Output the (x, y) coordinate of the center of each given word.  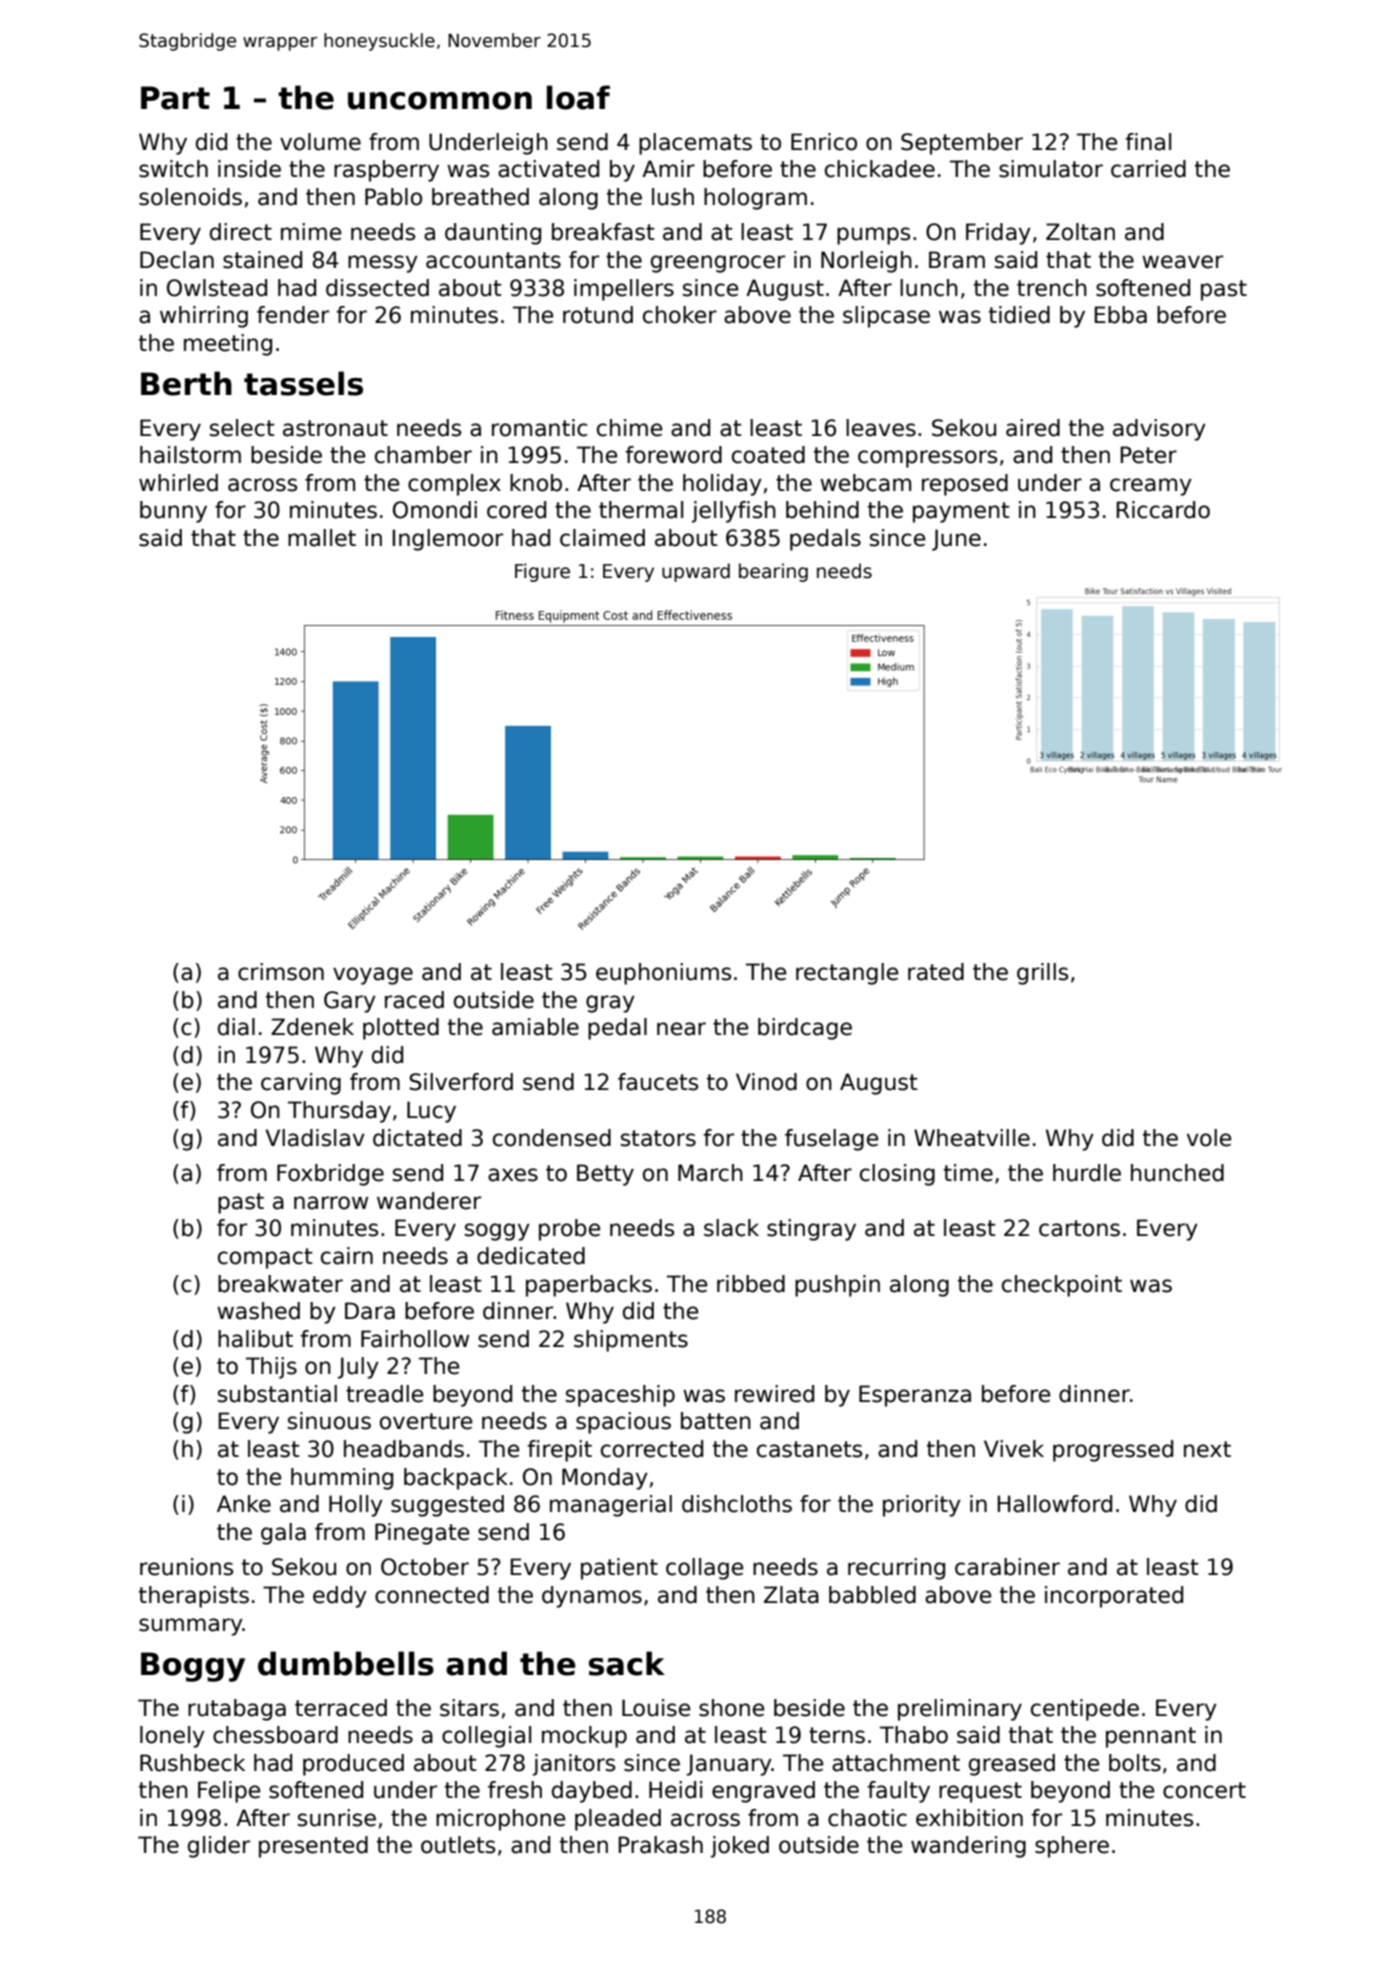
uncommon (440, 101)
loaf (578, 97)
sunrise (337, 1818)
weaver (1182, 262)
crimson (281, 972)
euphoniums (663, 974)
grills (1042, 974)
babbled (872, 1595)
